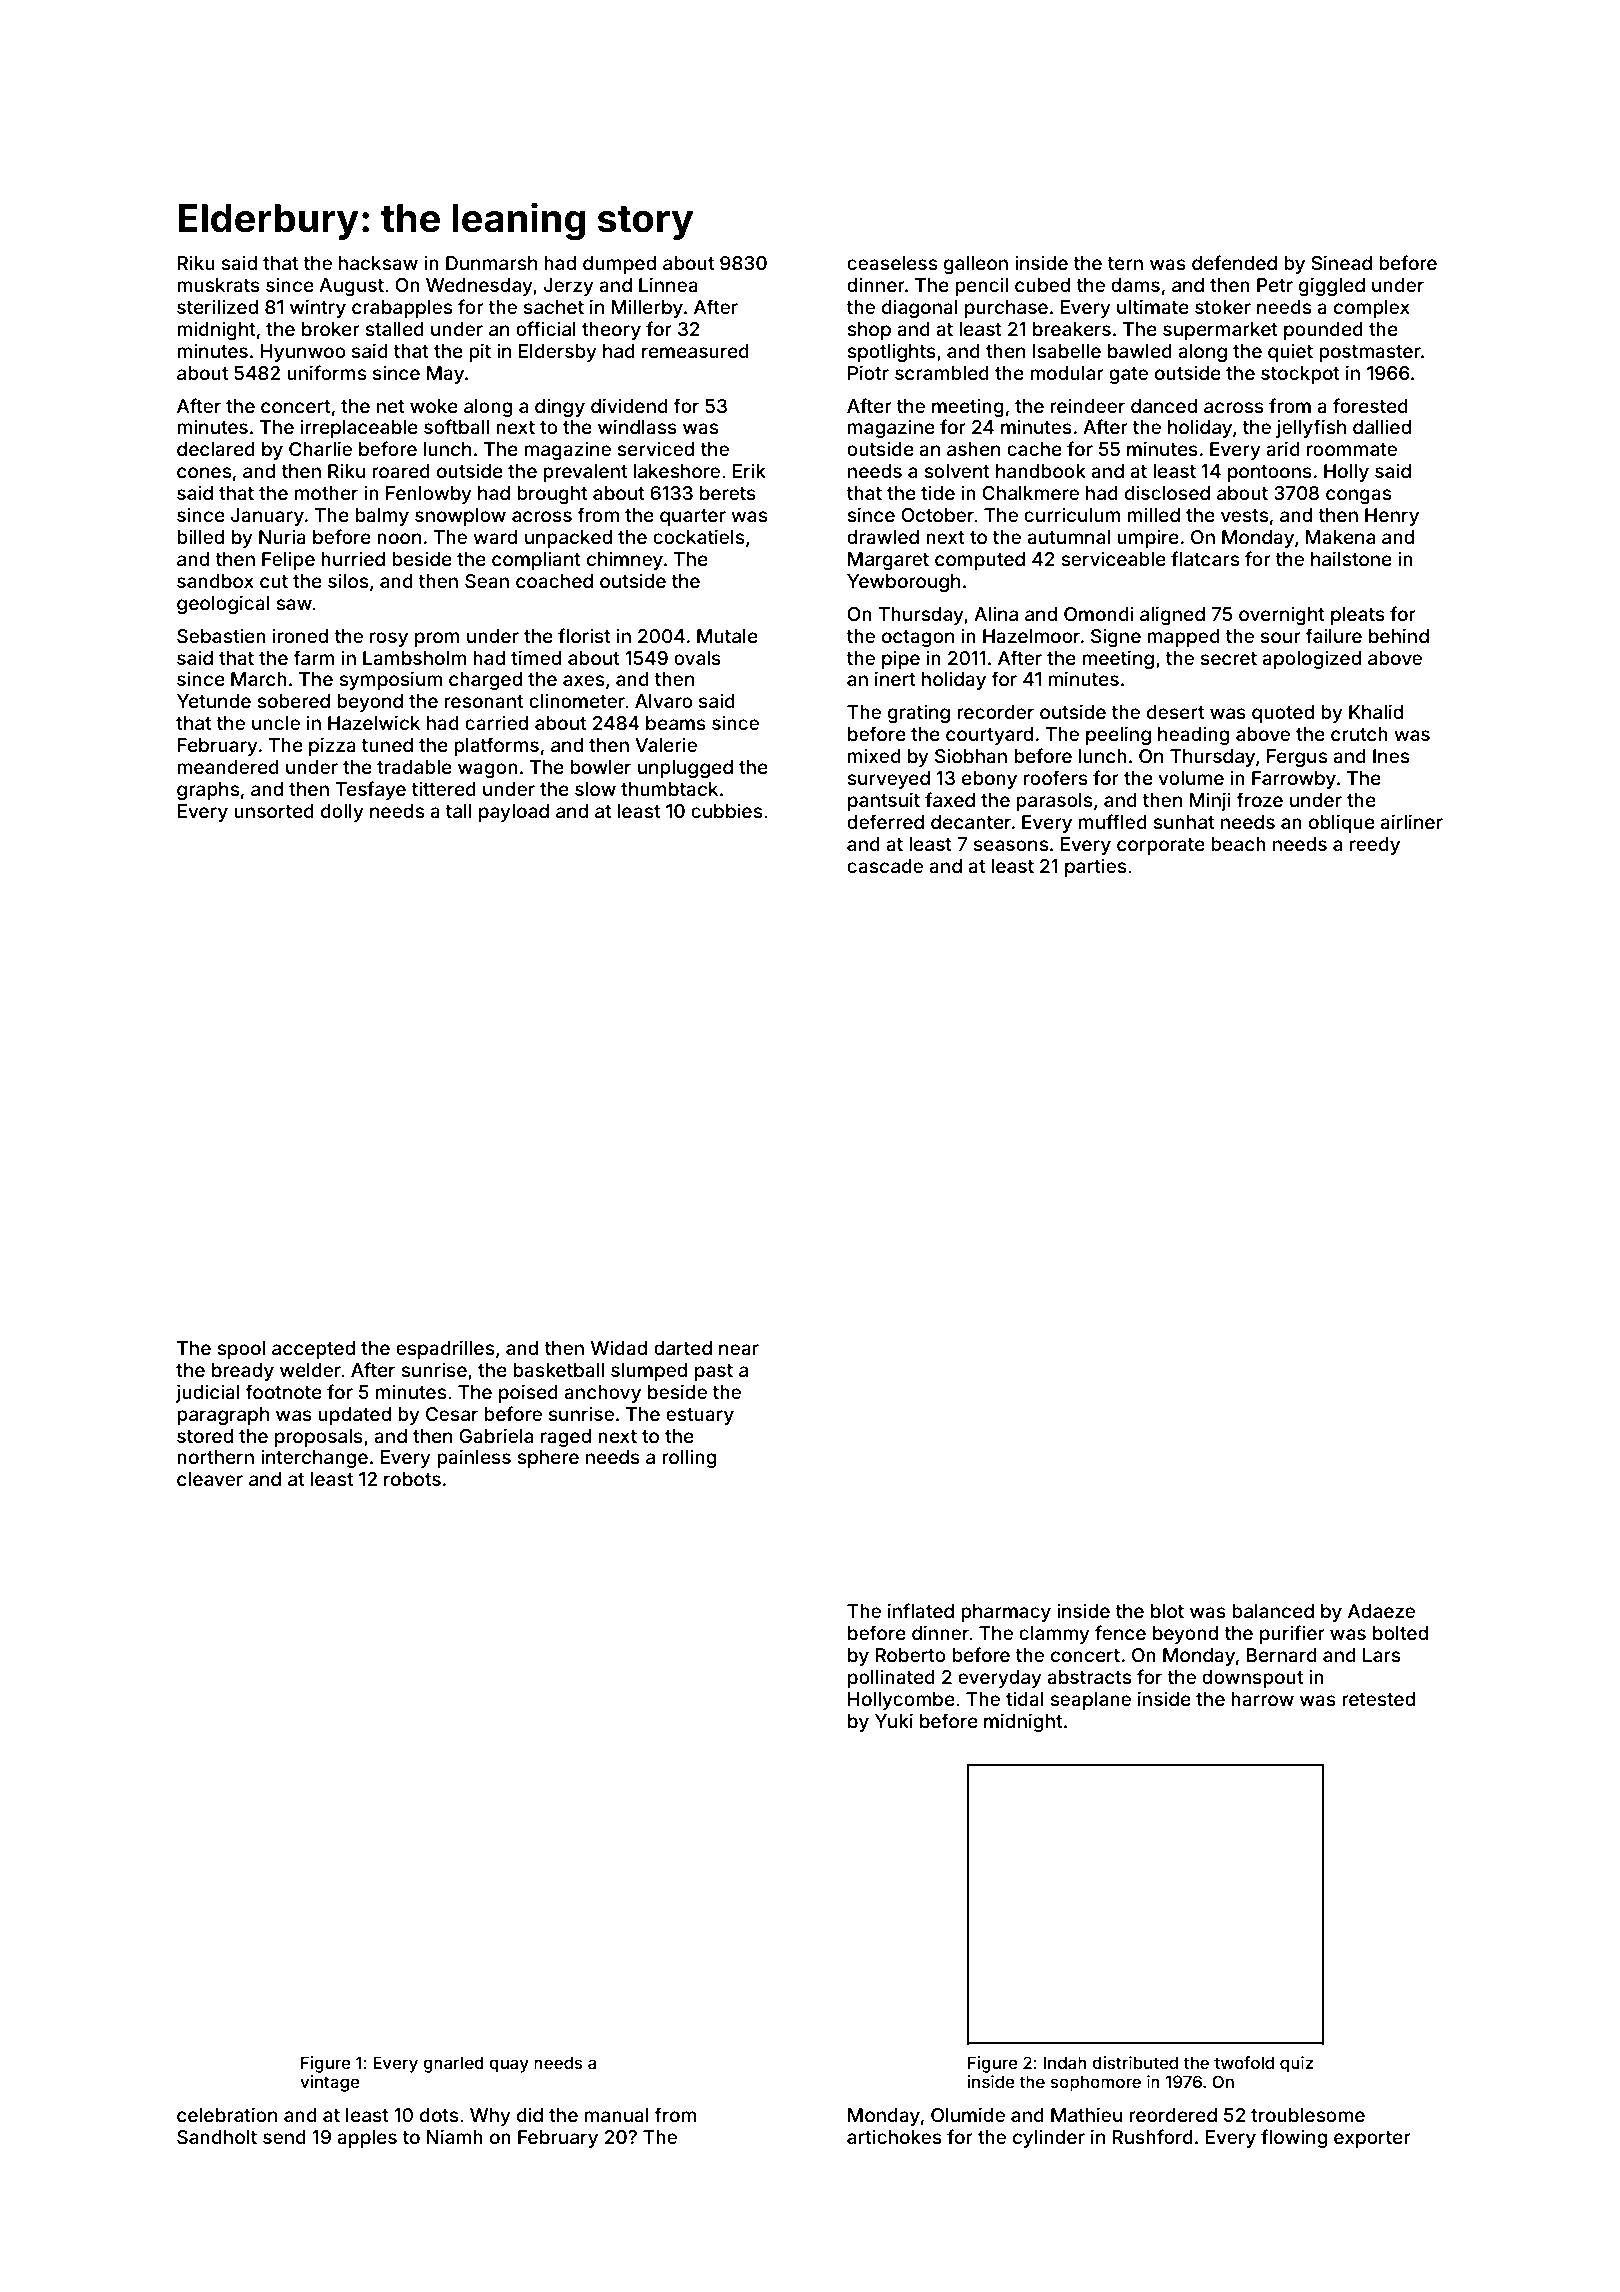 Image resolution: width=1620 pixels, height=2292 pixels. I want to click on Sandholt, so click(217, 2137).
